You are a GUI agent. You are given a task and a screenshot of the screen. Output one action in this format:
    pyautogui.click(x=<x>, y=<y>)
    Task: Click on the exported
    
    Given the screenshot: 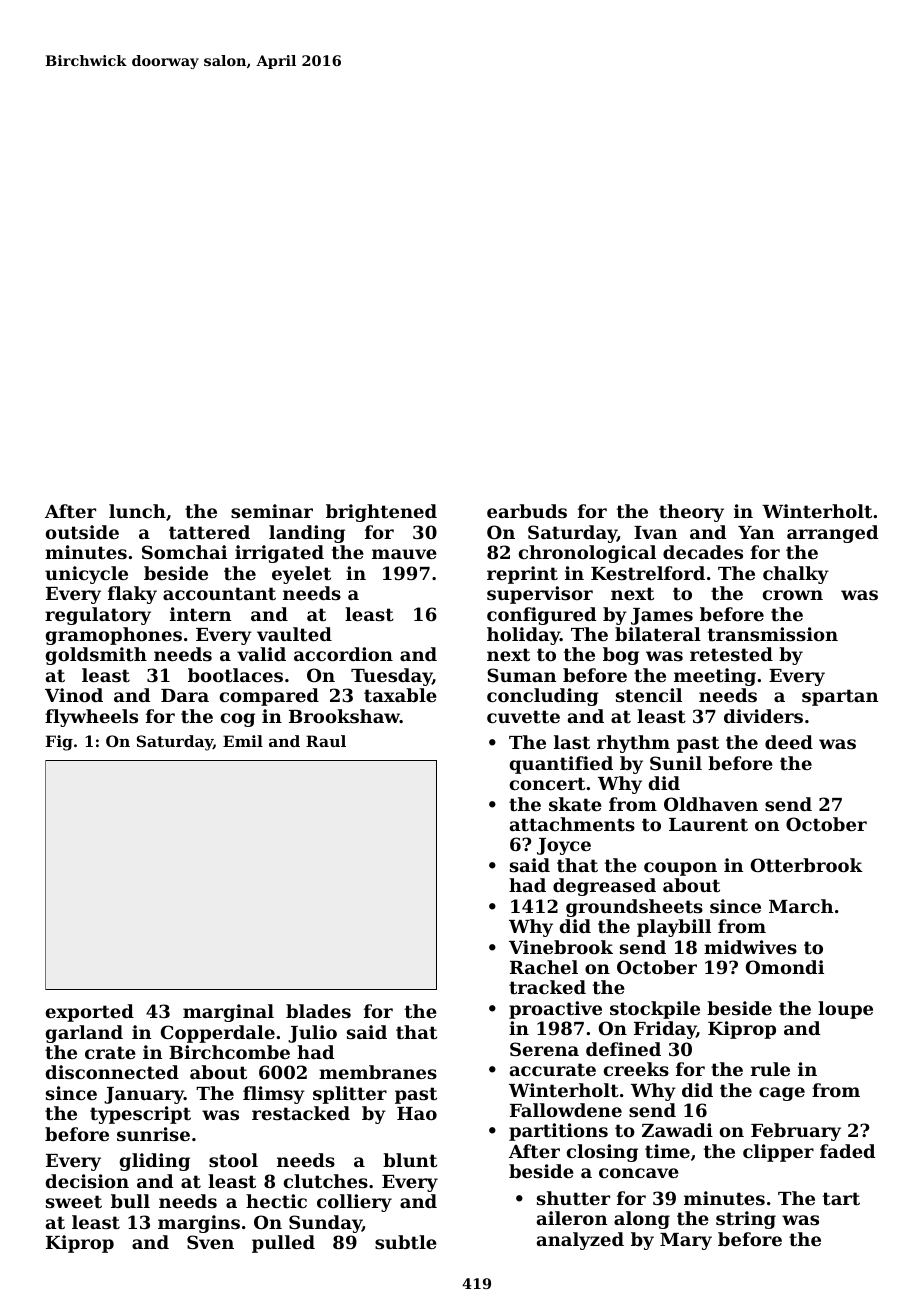 What is the action you would take?
    pyautogui.click(x=90, y=1013)
